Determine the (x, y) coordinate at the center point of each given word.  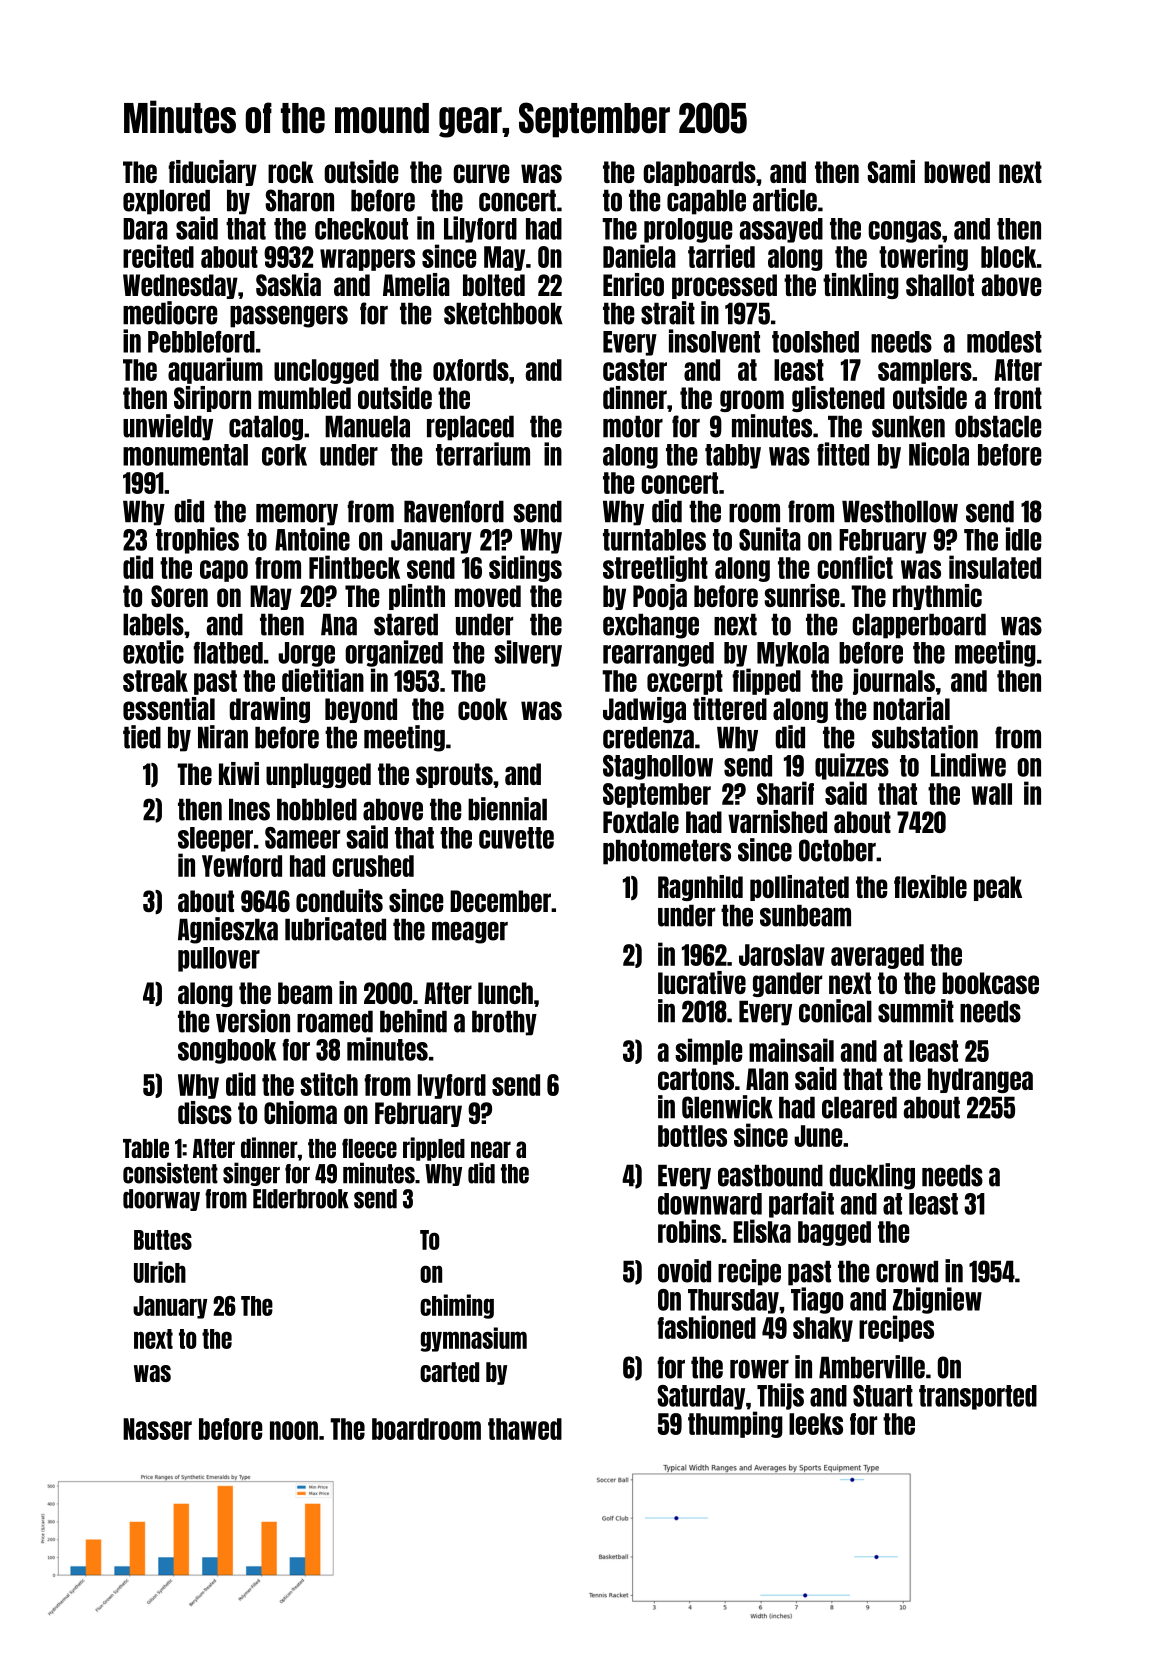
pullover (219, 959)
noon (294, 1430)
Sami (891, 171)
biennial (507, 809)
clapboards (699, 173)
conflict (855, 567)
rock (291, 172)
